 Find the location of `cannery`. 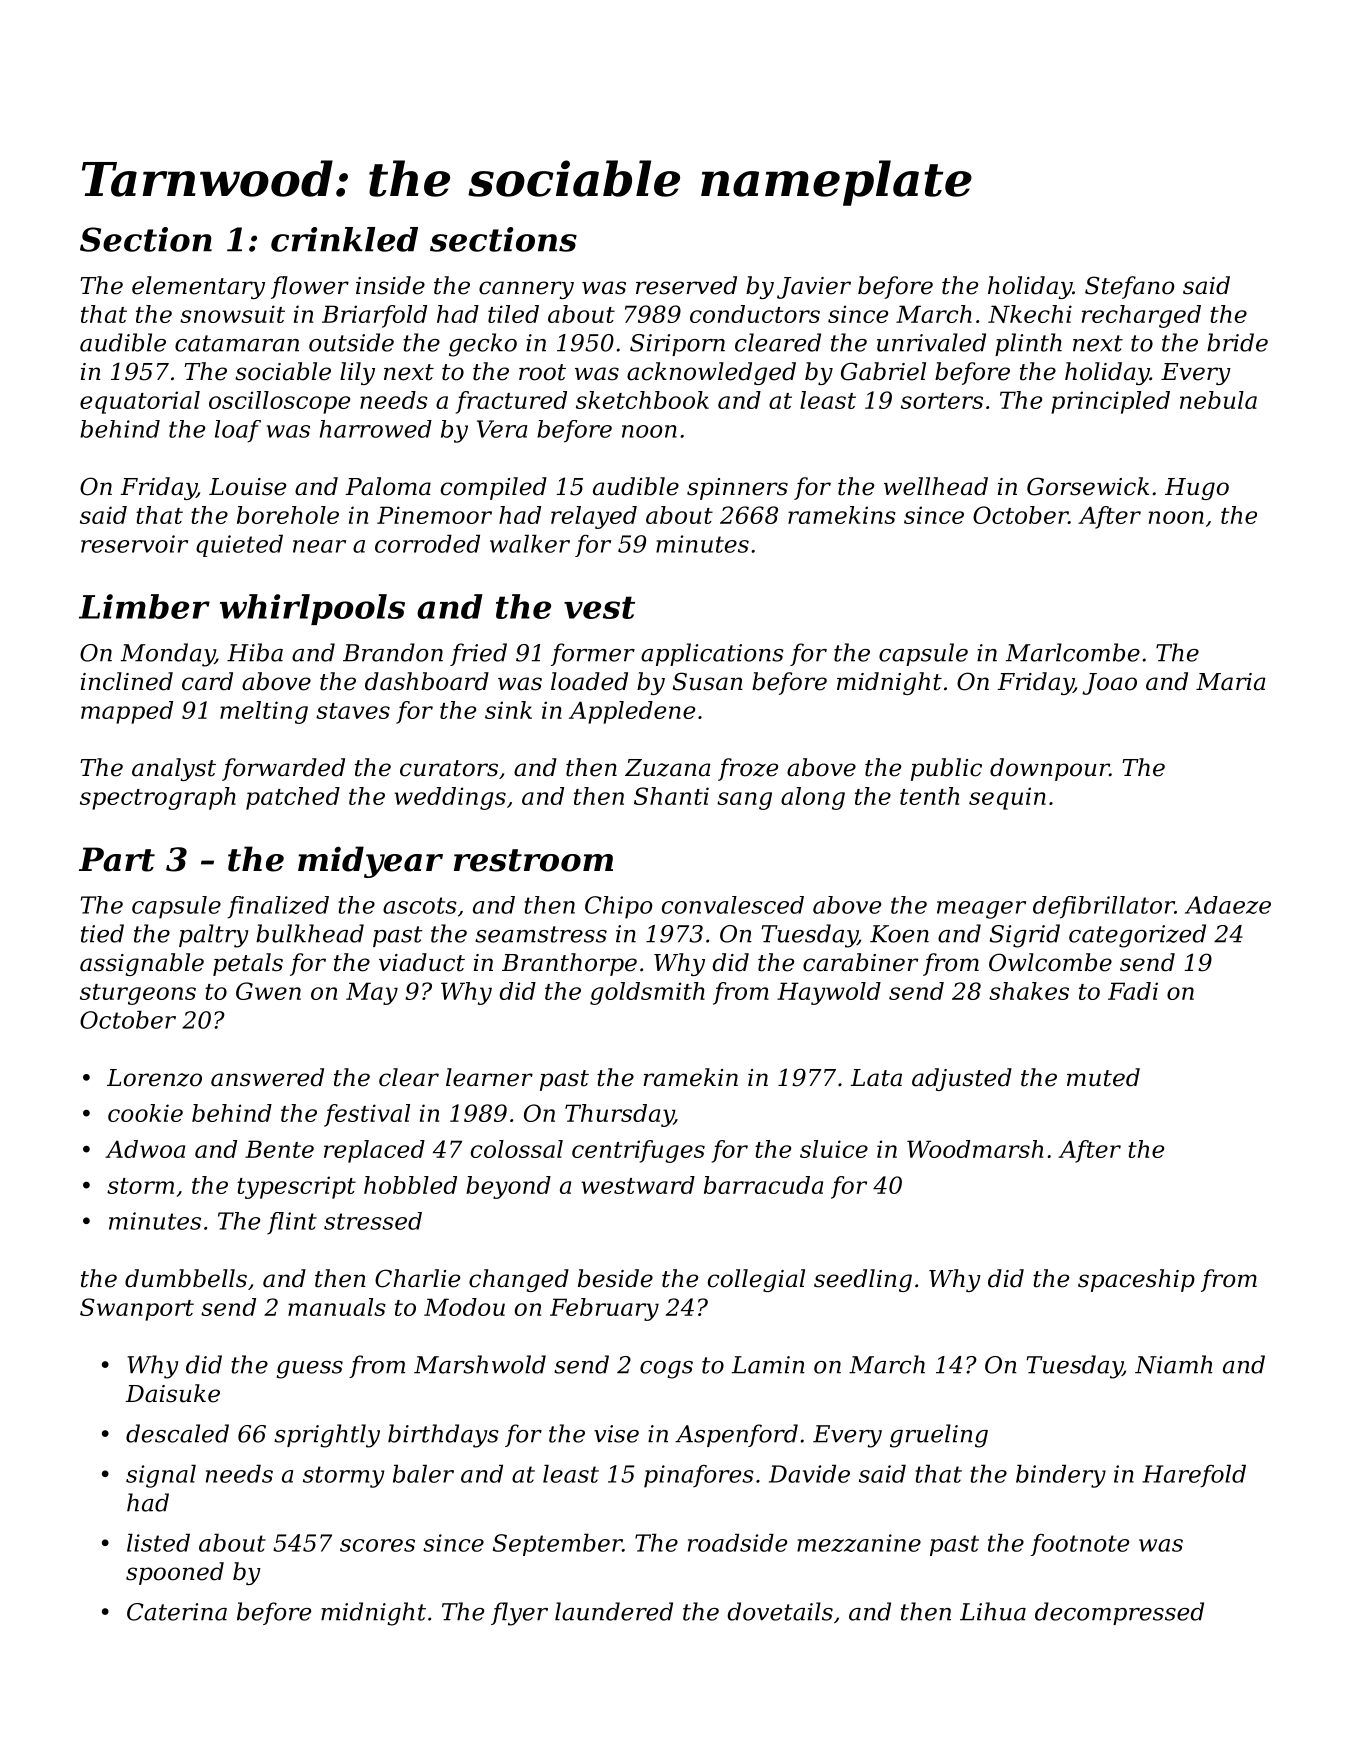

cannery is located at coordinates (526, 290).
